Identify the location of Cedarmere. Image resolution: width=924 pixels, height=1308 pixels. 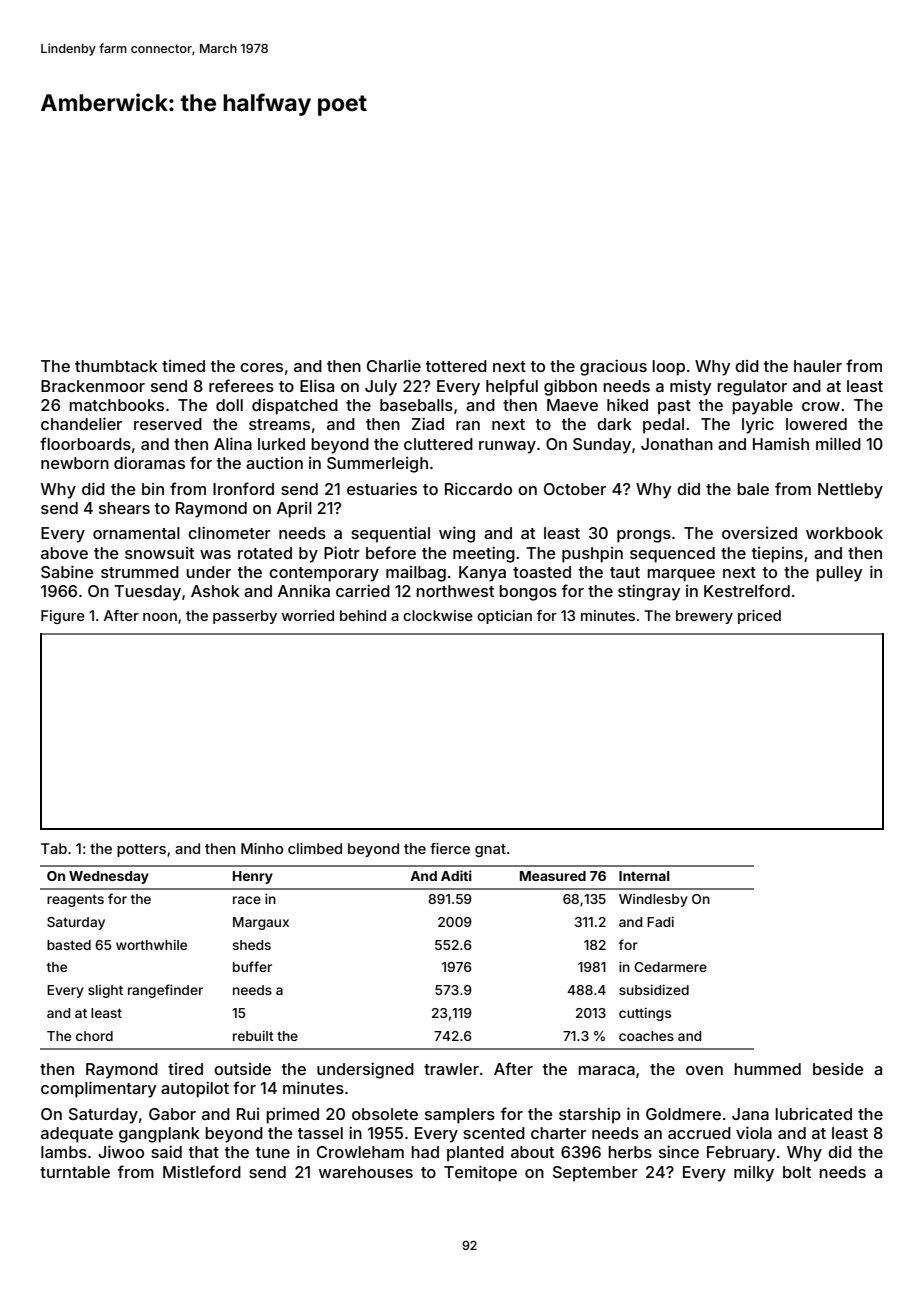
(670, 967).
